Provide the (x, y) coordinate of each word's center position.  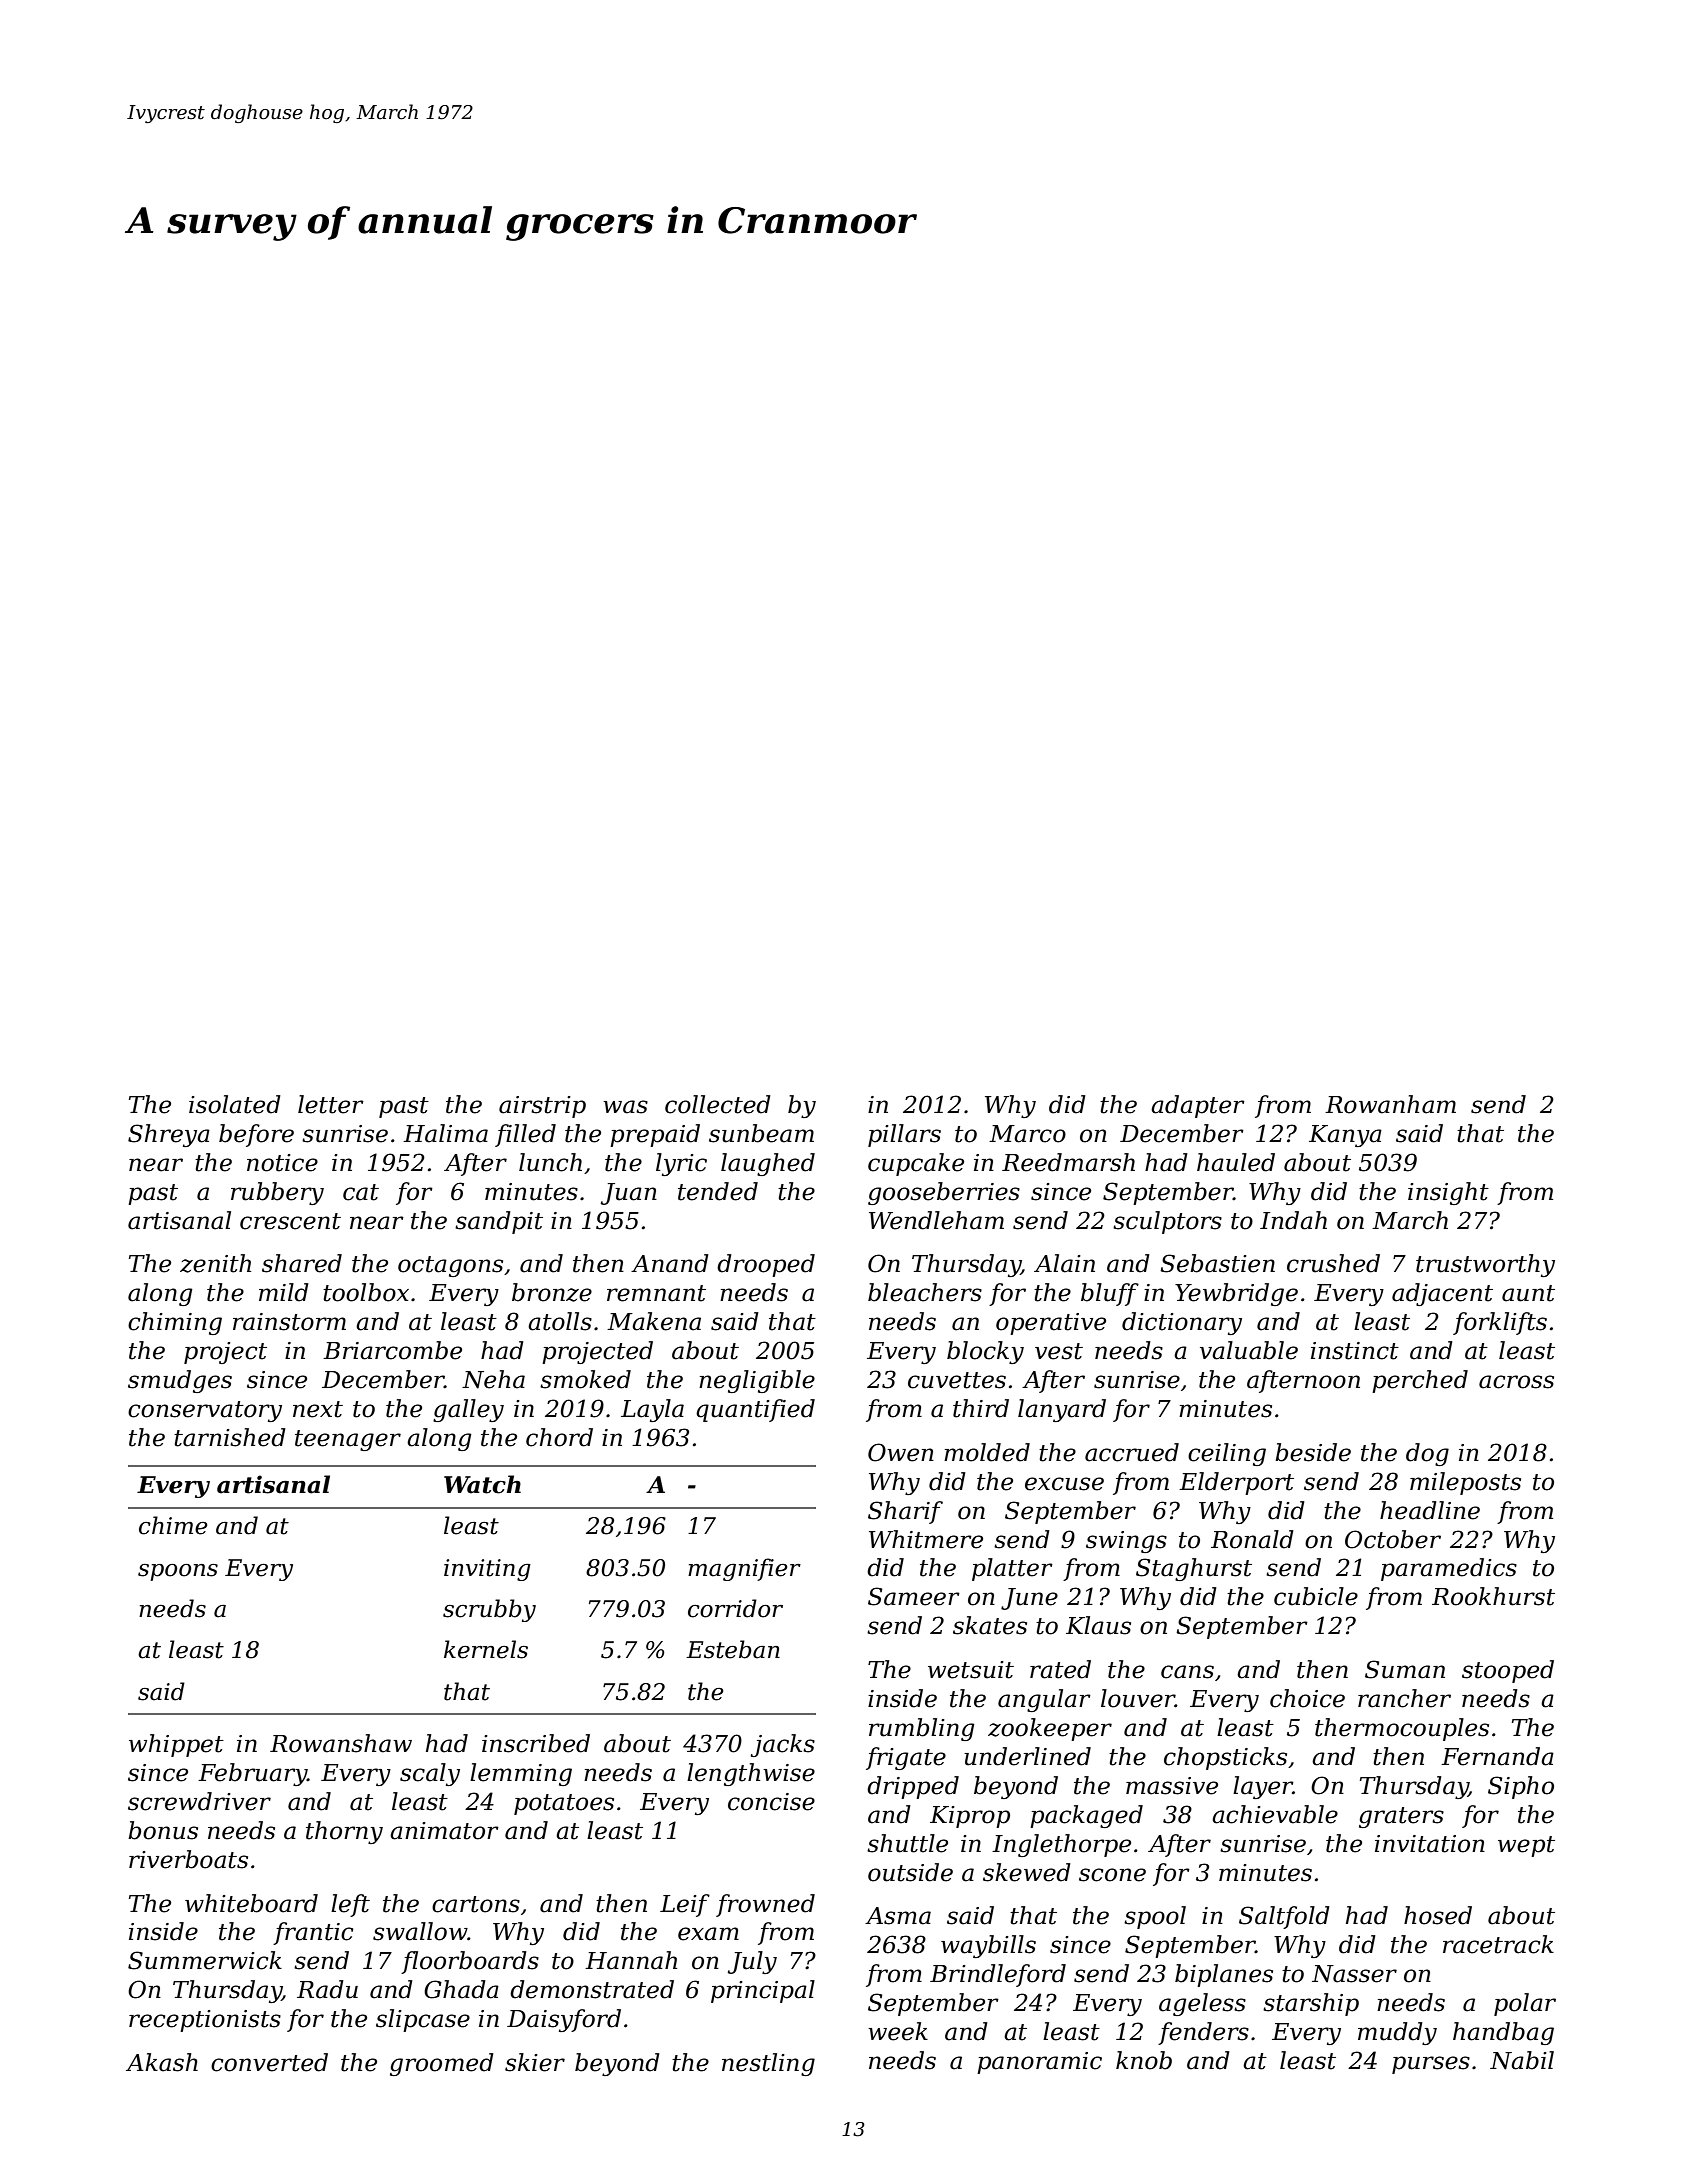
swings (1126, 1542)
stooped (1508, 1671)
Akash (162, 2062)
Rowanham (1390, 1104)
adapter (1198, 1106)
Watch (482, 1484)
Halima (445, 1133)
